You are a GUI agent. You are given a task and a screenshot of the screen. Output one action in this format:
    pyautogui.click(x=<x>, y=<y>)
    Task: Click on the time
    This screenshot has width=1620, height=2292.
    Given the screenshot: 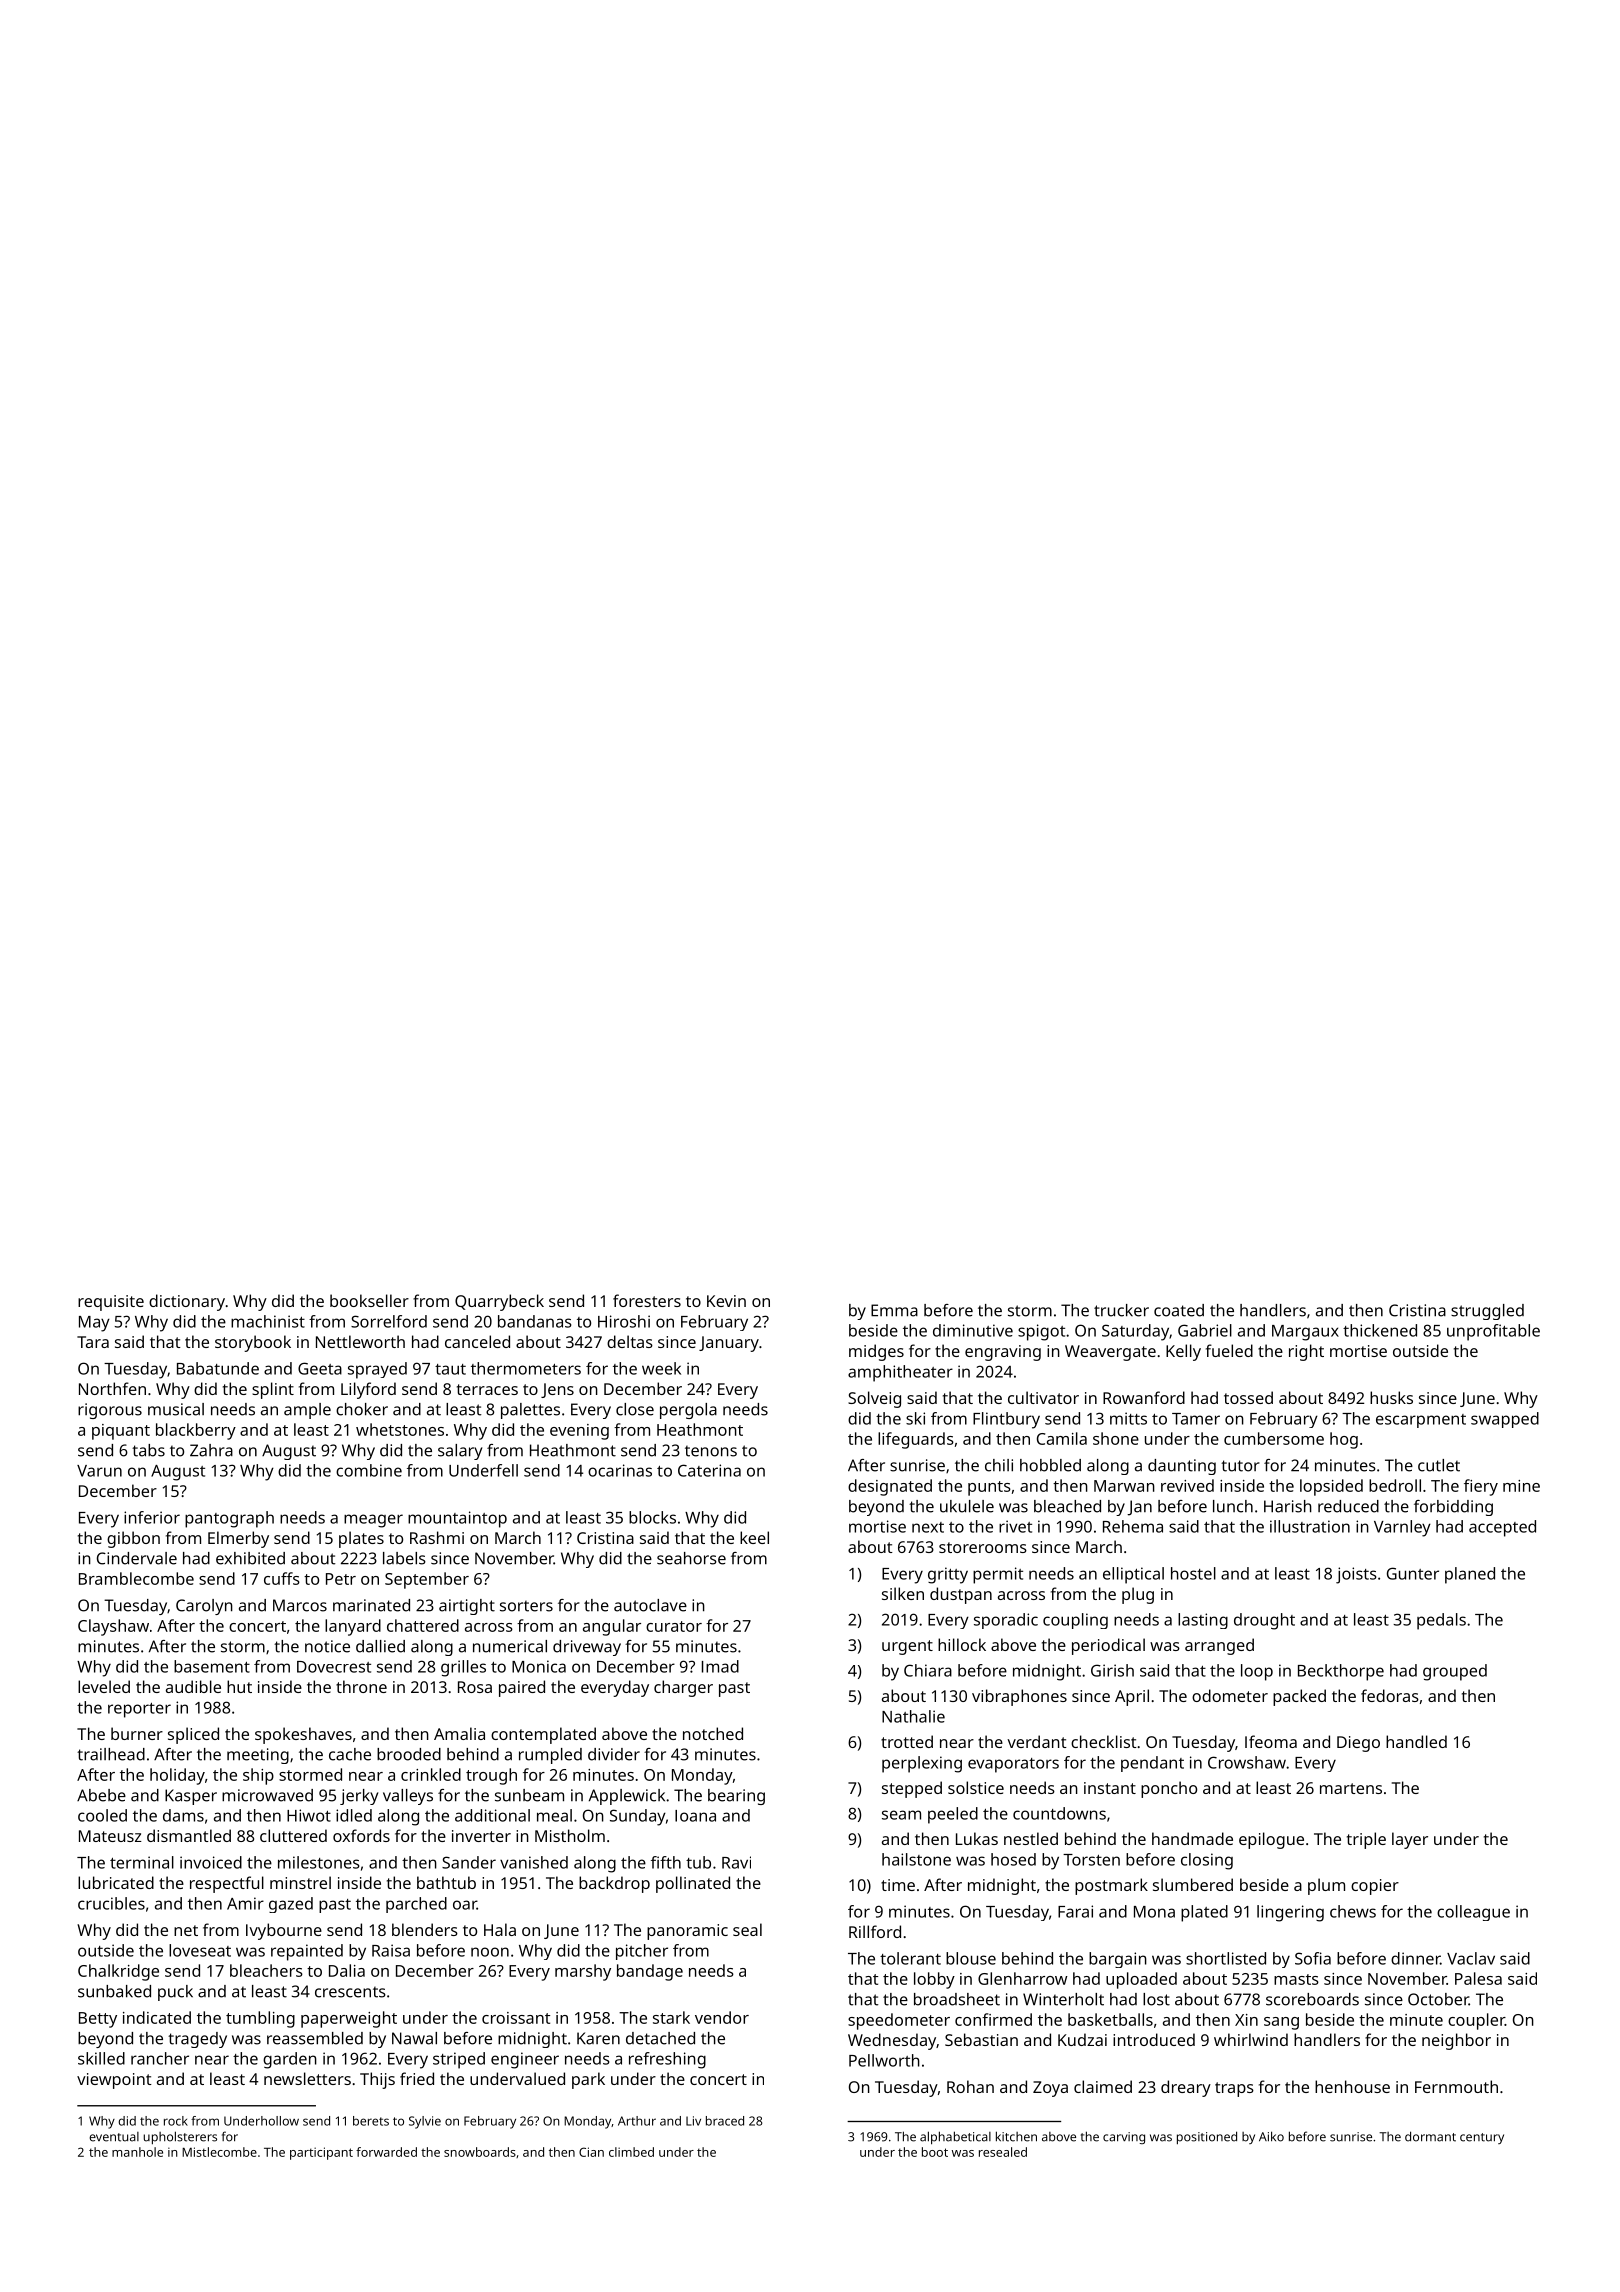 What is the action you would take?
    pyautogui.click(x=898, y=1885)
